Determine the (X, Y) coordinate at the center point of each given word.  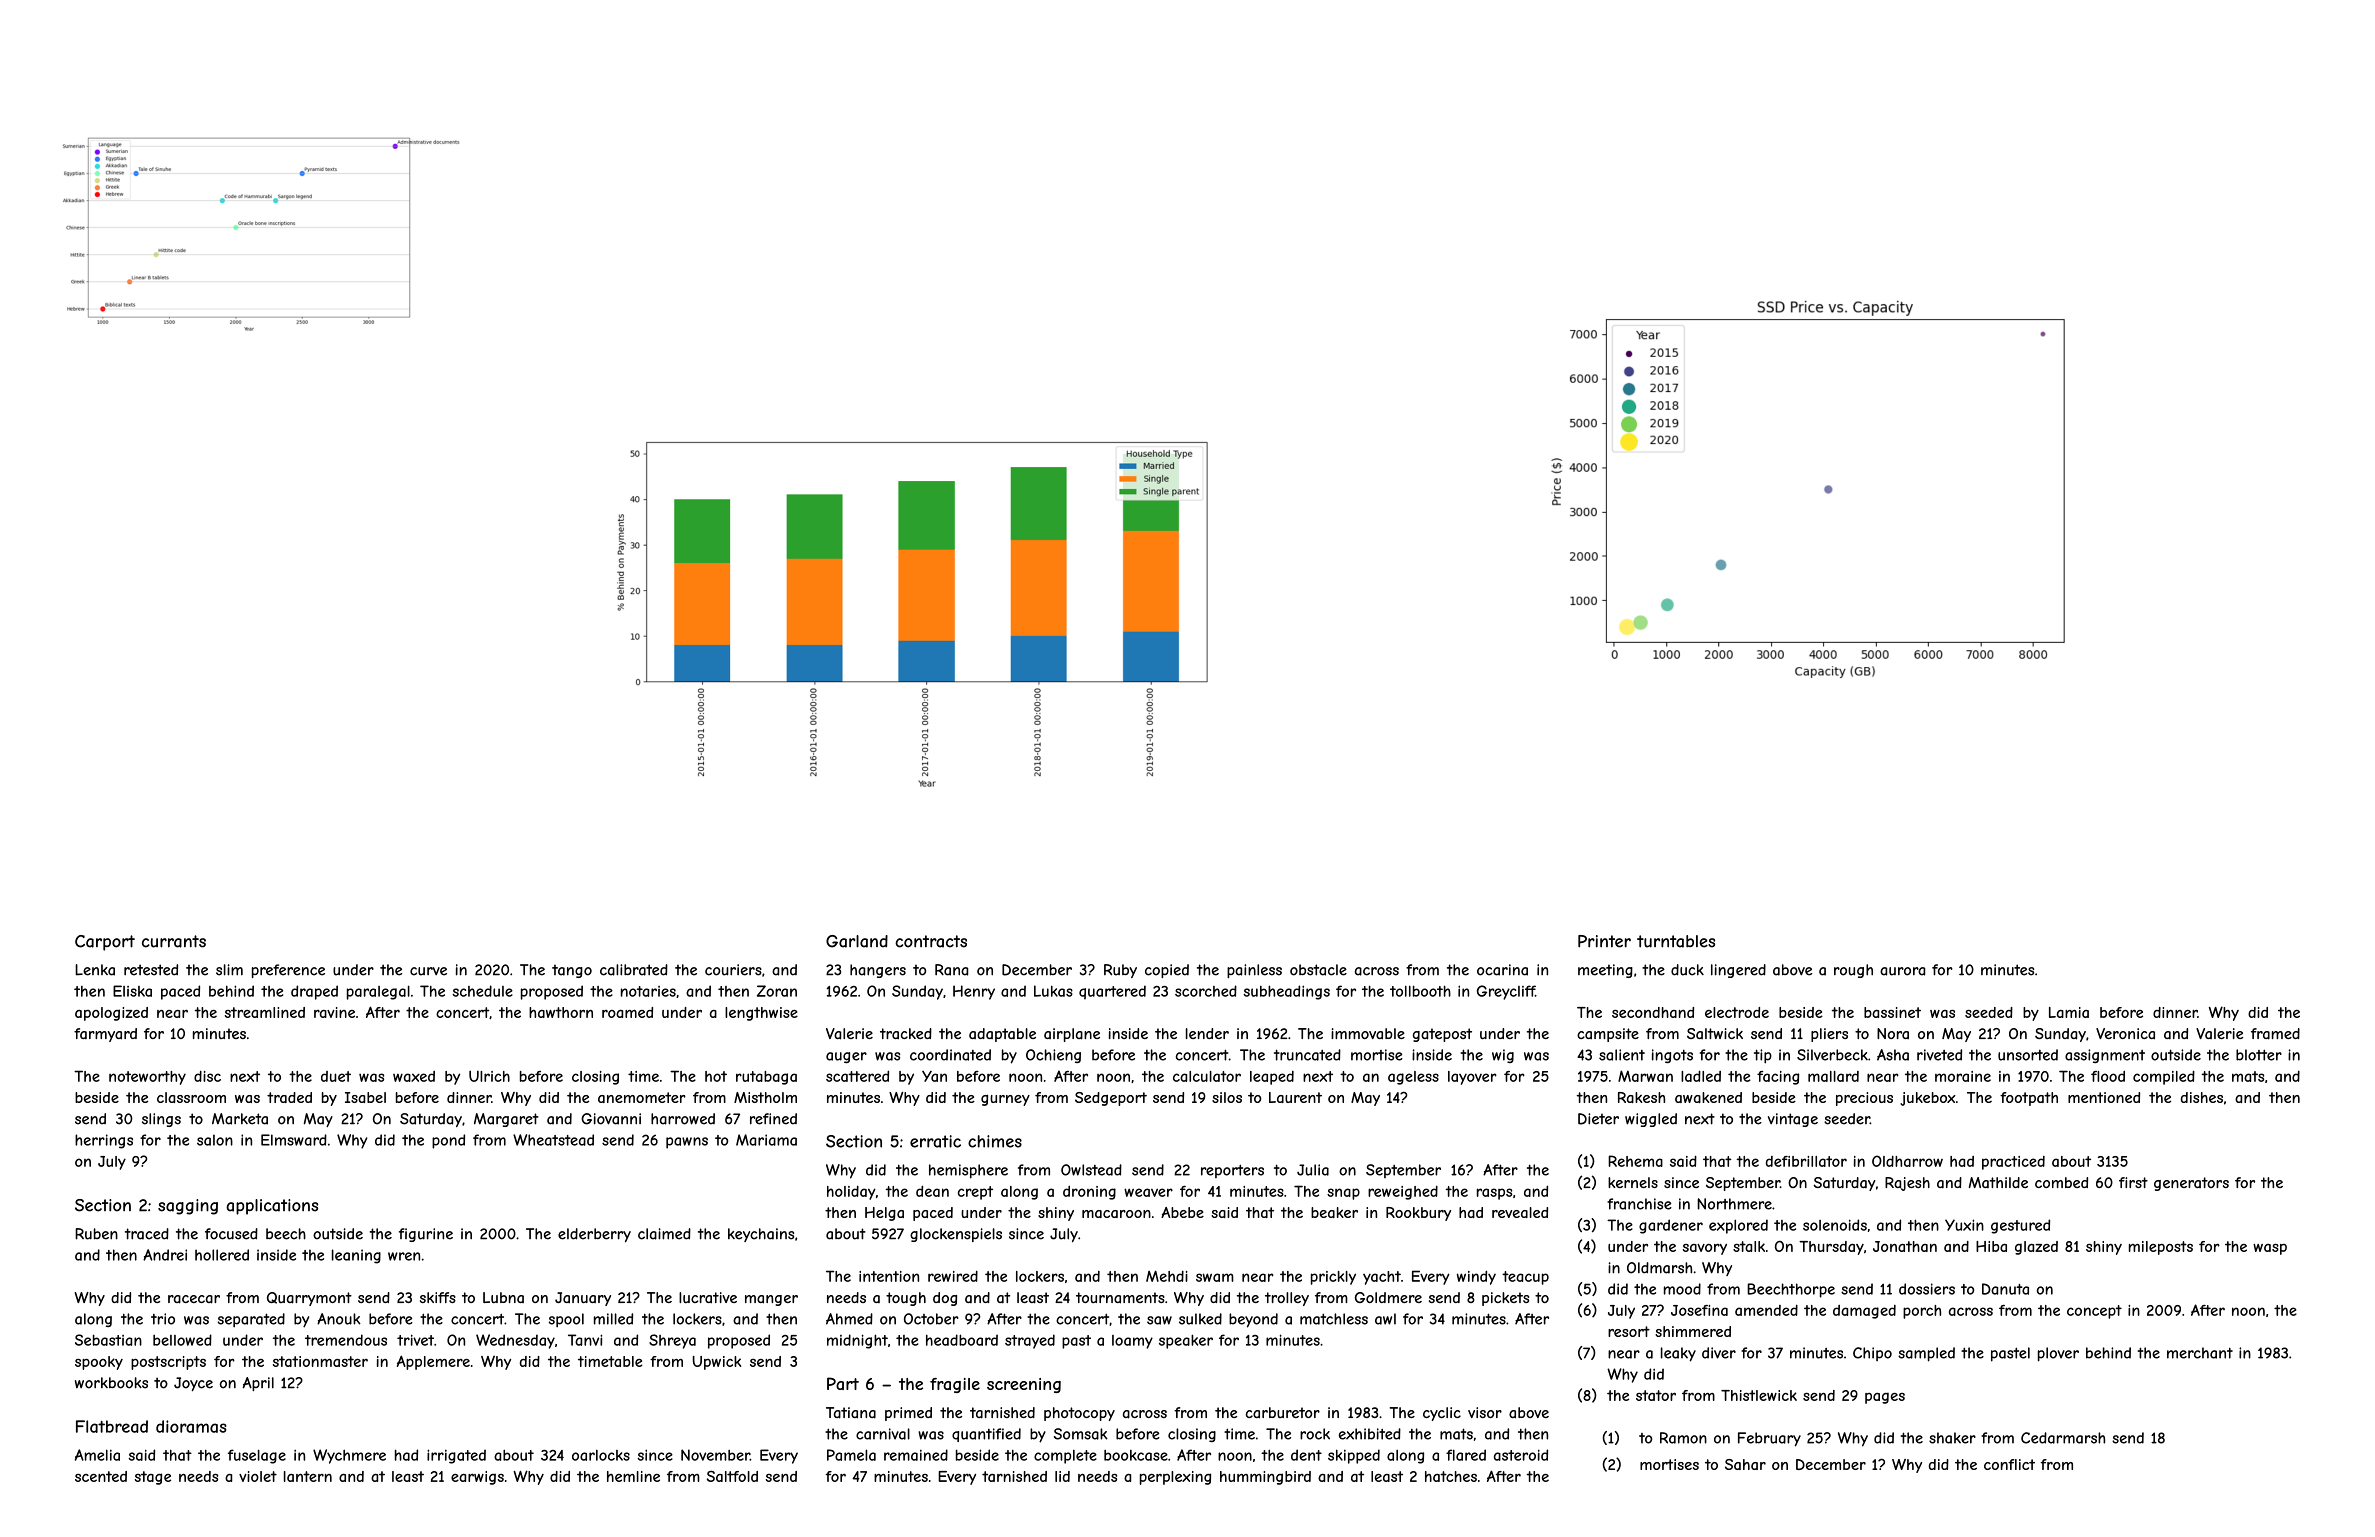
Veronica (2125, 1034)
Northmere (1734, 1204)
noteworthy (147, 1078)
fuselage (257, 1456)
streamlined (265, 1012)
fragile (955, 1385)
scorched (1206, 991)
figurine (426, 1235)
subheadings (1286, 992)
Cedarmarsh (2063, 1438)
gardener (1671, 1226)
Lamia (2069, 1012)
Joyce (193, 1384)
